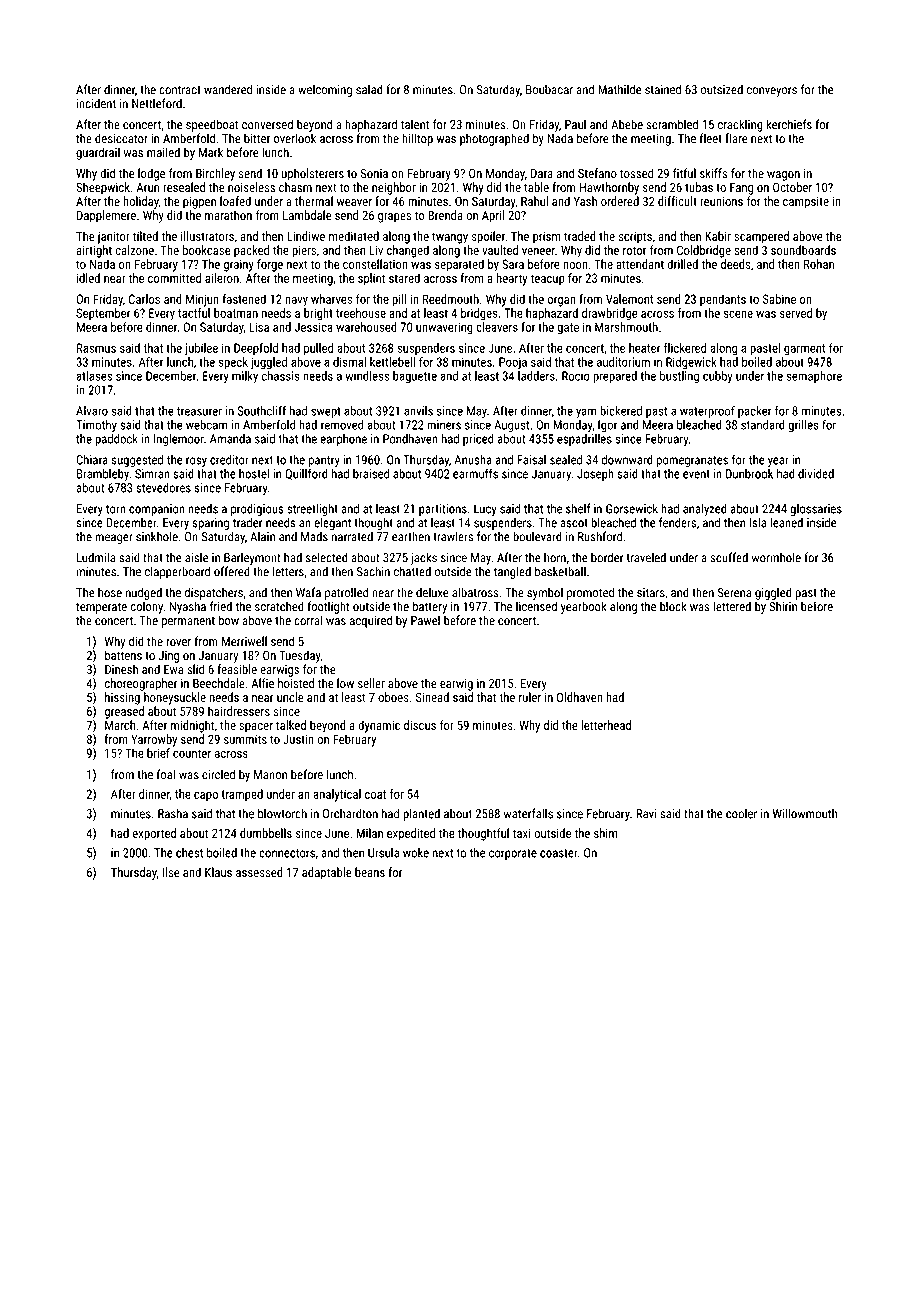 This screenshot has width=924, height=1308. What do you see at coordinates (266, 833) in the screenshot?
I see `dumbbells` at bounding box center [266, 833].
